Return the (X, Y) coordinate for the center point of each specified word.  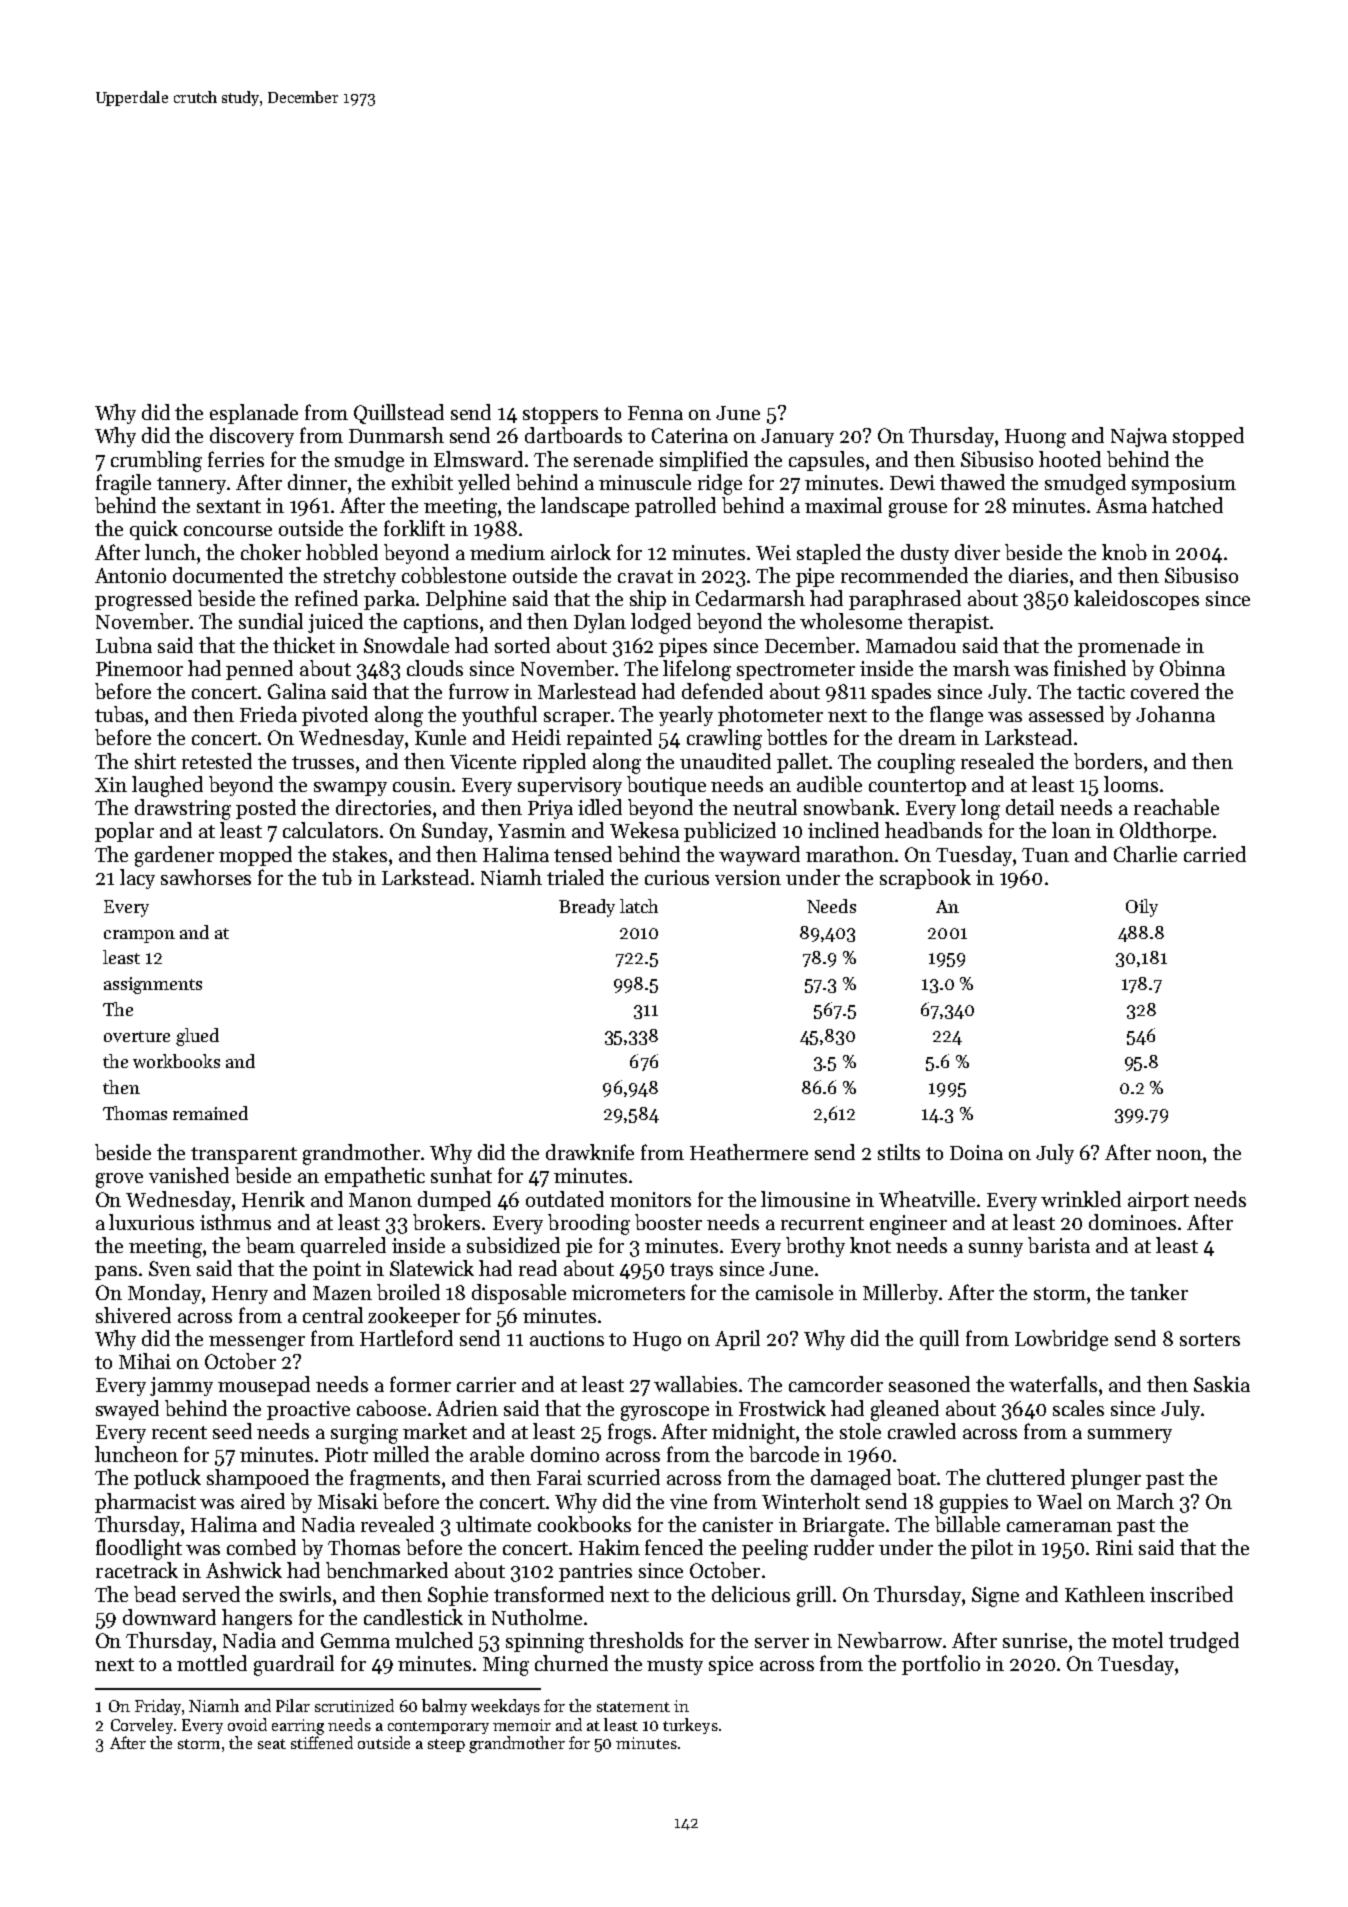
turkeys (690, 1726)
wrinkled (1081, 1199)
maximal (843, 505)
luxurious (151, 1222)
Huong (1035, 438)
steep (446, 1745)
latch (639, 906)
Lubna (124, 645)
